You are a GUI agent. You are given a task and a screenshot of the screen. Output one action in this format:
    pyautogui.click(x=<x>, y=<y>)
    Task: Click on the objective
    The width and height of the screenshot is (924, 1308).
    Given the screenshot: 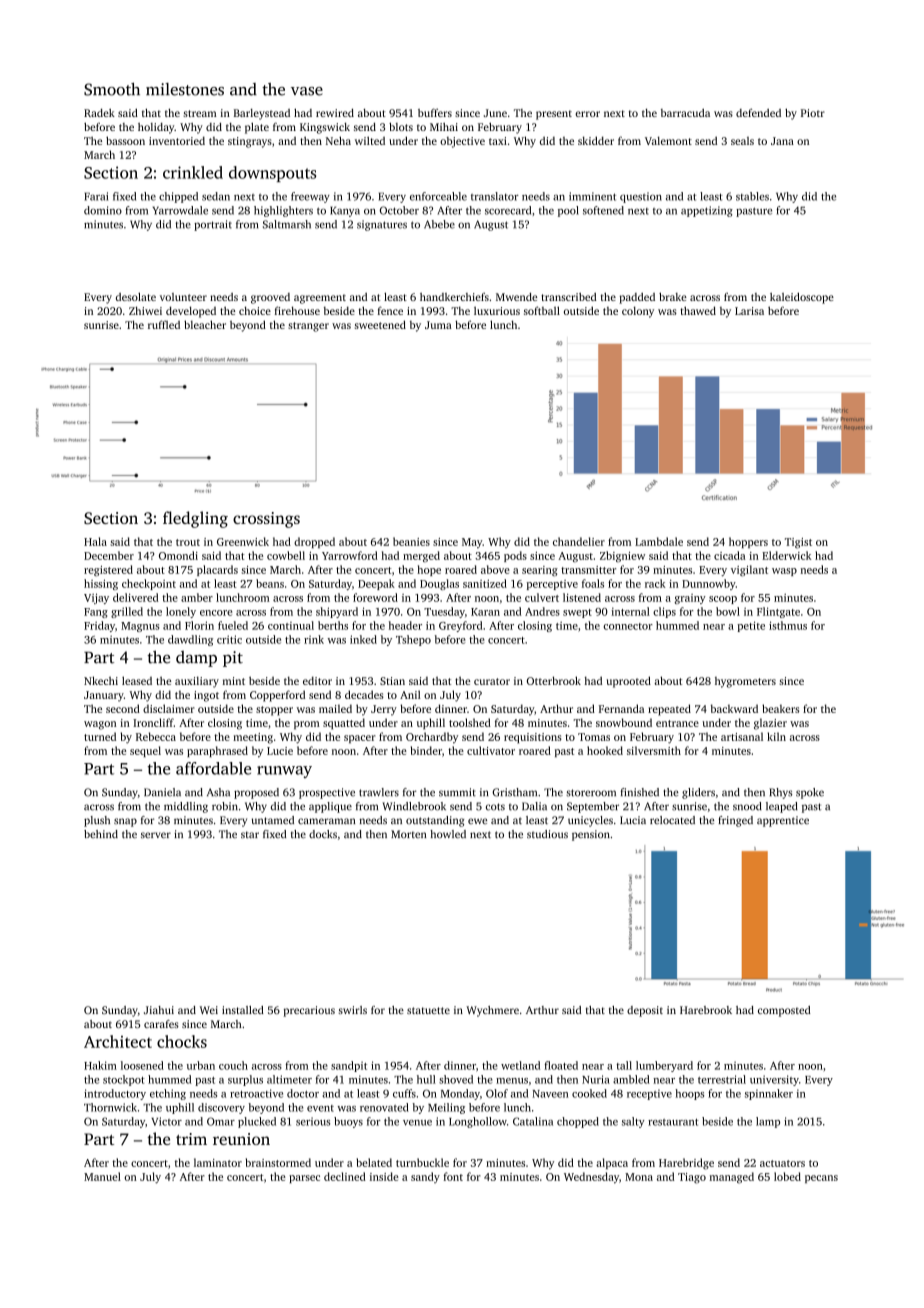 What is the action you would take?
    pyautogui.click(x=462, y=142)
